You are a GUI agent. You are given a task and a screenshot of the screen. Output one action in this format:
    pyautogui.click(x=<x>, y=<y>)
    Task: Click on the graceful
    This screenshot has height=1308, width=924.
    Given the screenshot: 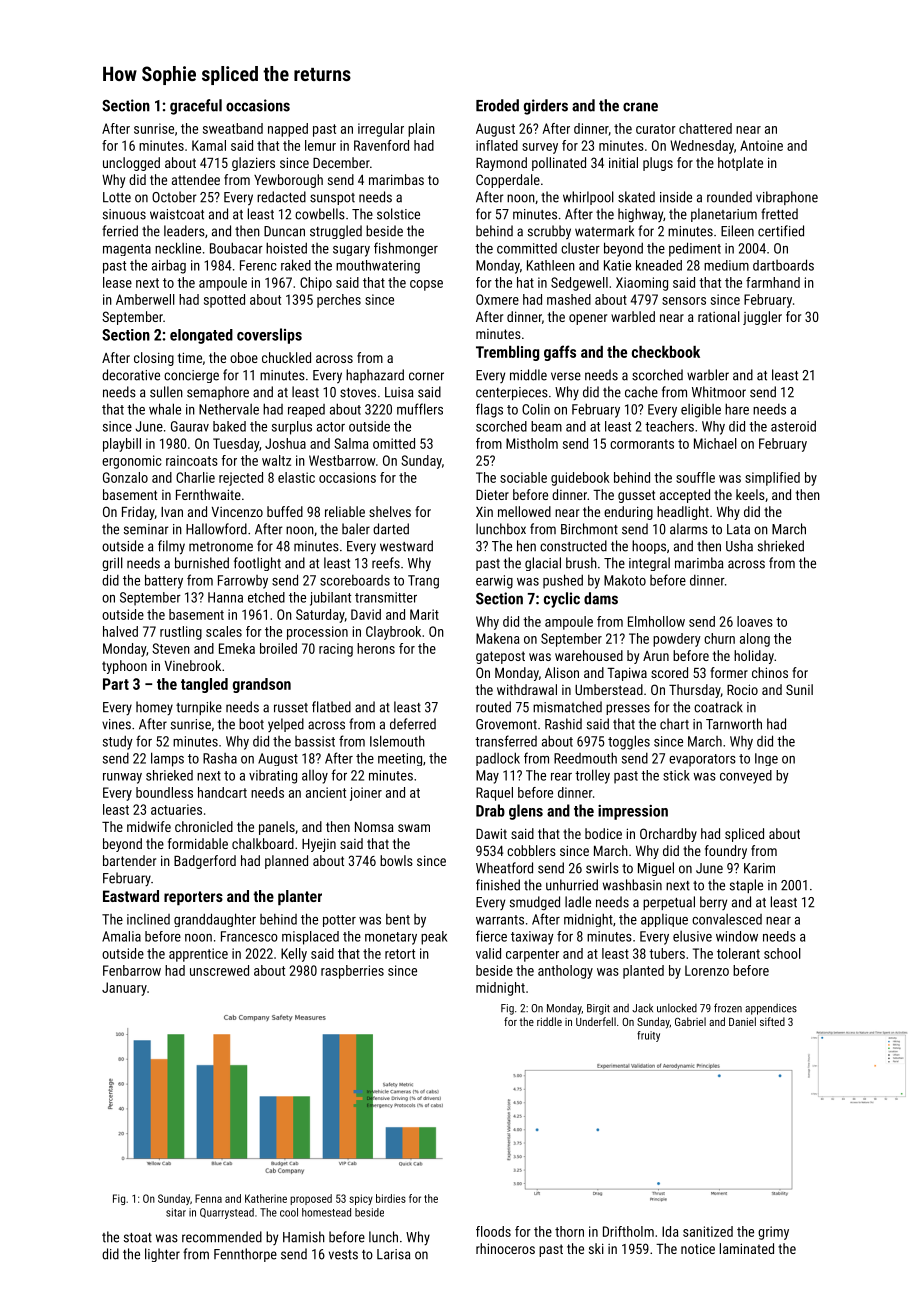 What is the action you would take?
    pyautogui.click(x=196, y=107)
